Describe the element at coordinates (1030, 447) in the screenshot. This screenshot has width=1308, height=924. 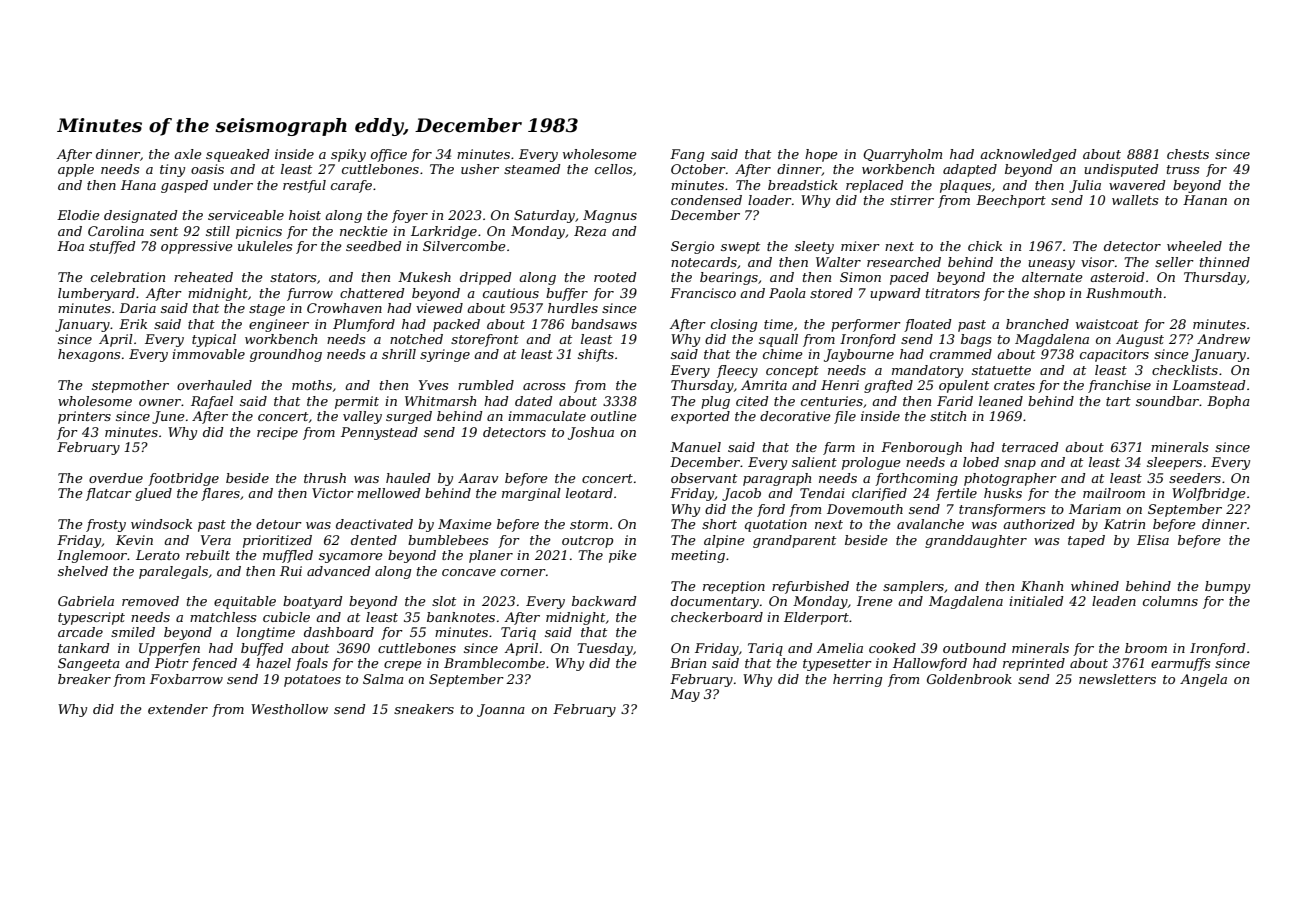
I see `terraced` at that location.
